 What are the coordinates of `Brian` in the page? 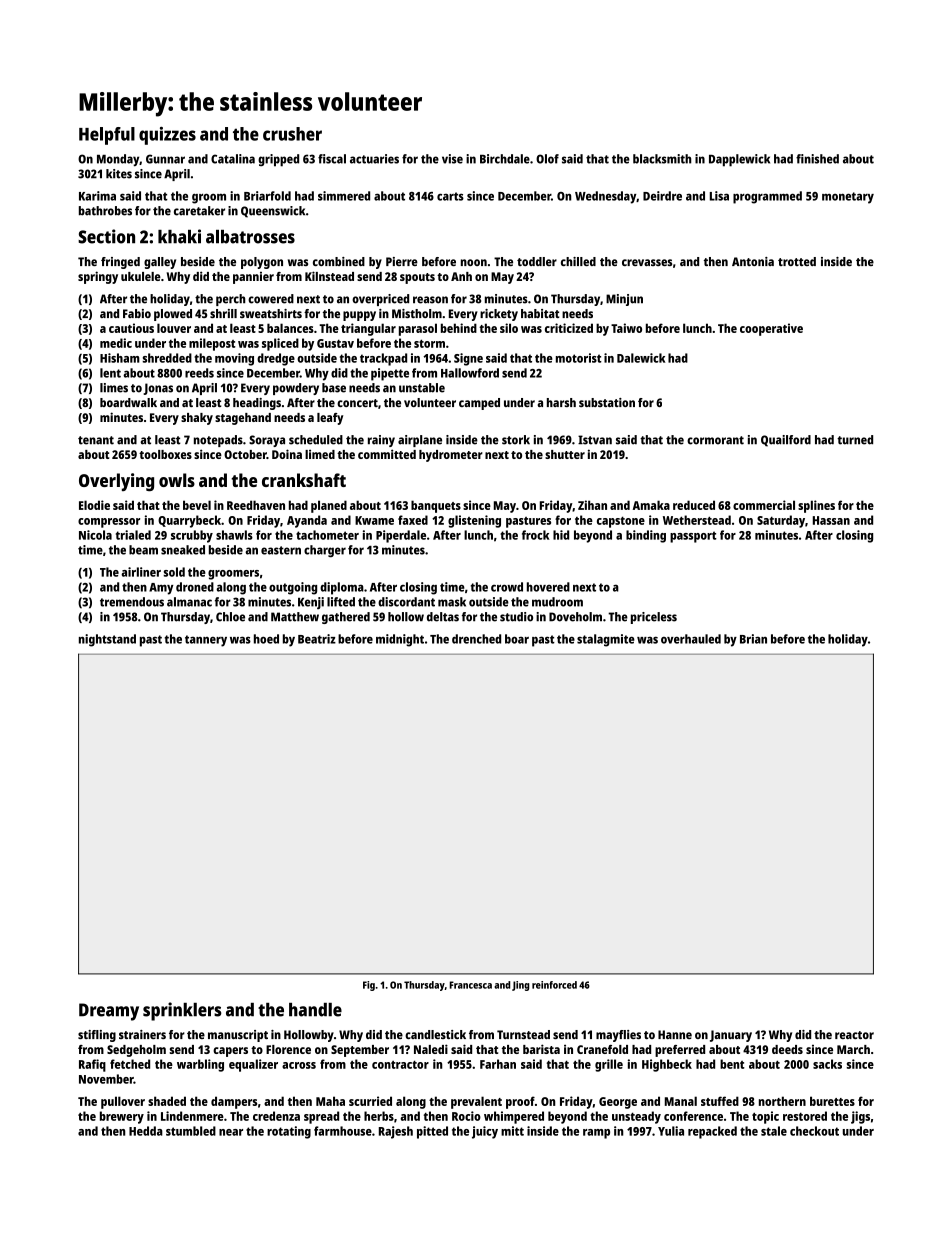 It's located at (753, 639).
